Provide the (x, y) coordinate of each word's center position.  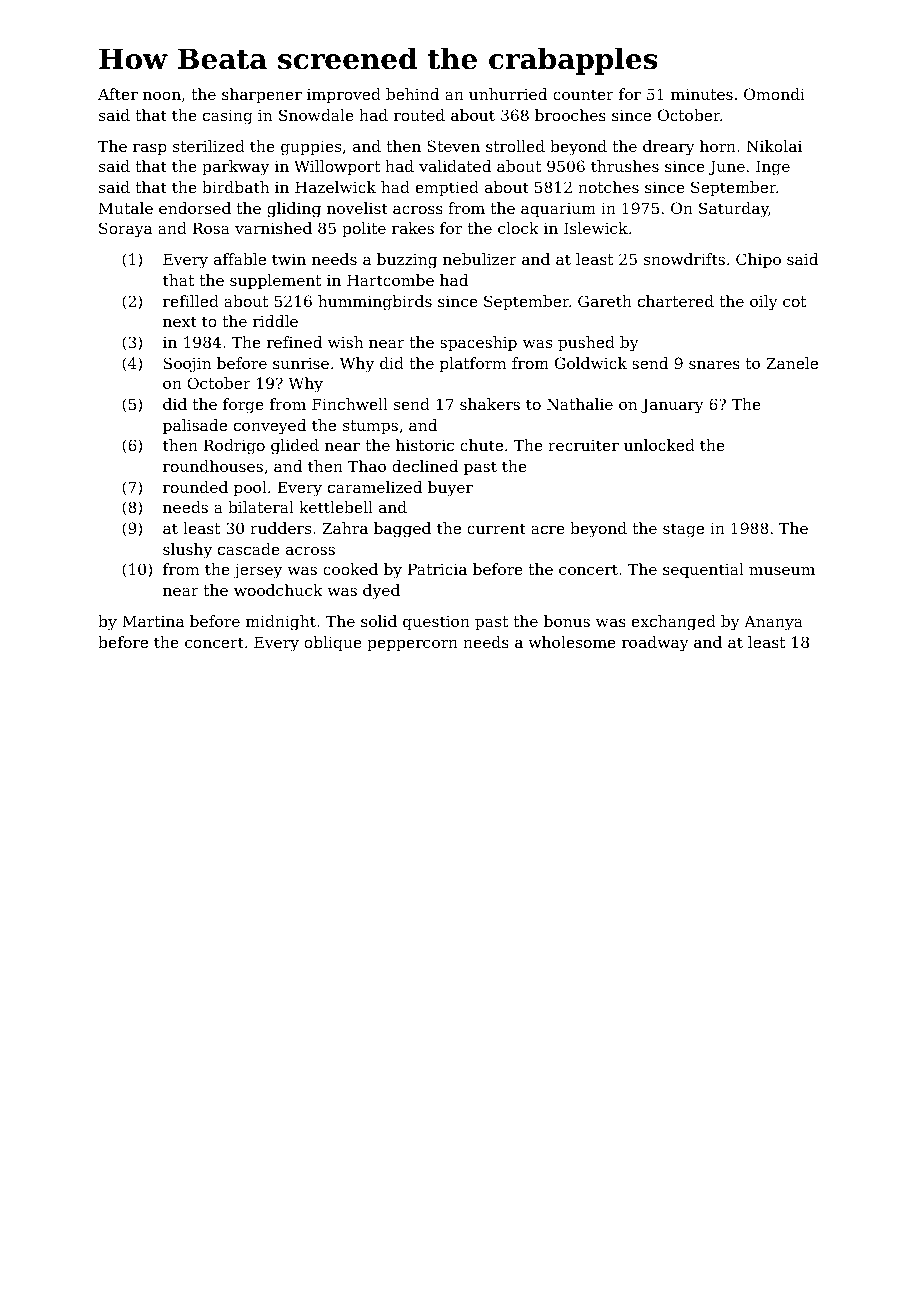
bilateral (261, 507)
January (672, 406)
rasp (150, 149)
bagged (402, 530)
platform (473, 364)
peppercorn (412, 645)
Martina (153, 621)
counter (583, 94)
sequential (703, 570)
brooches (570, 115)
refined (294, 342)
